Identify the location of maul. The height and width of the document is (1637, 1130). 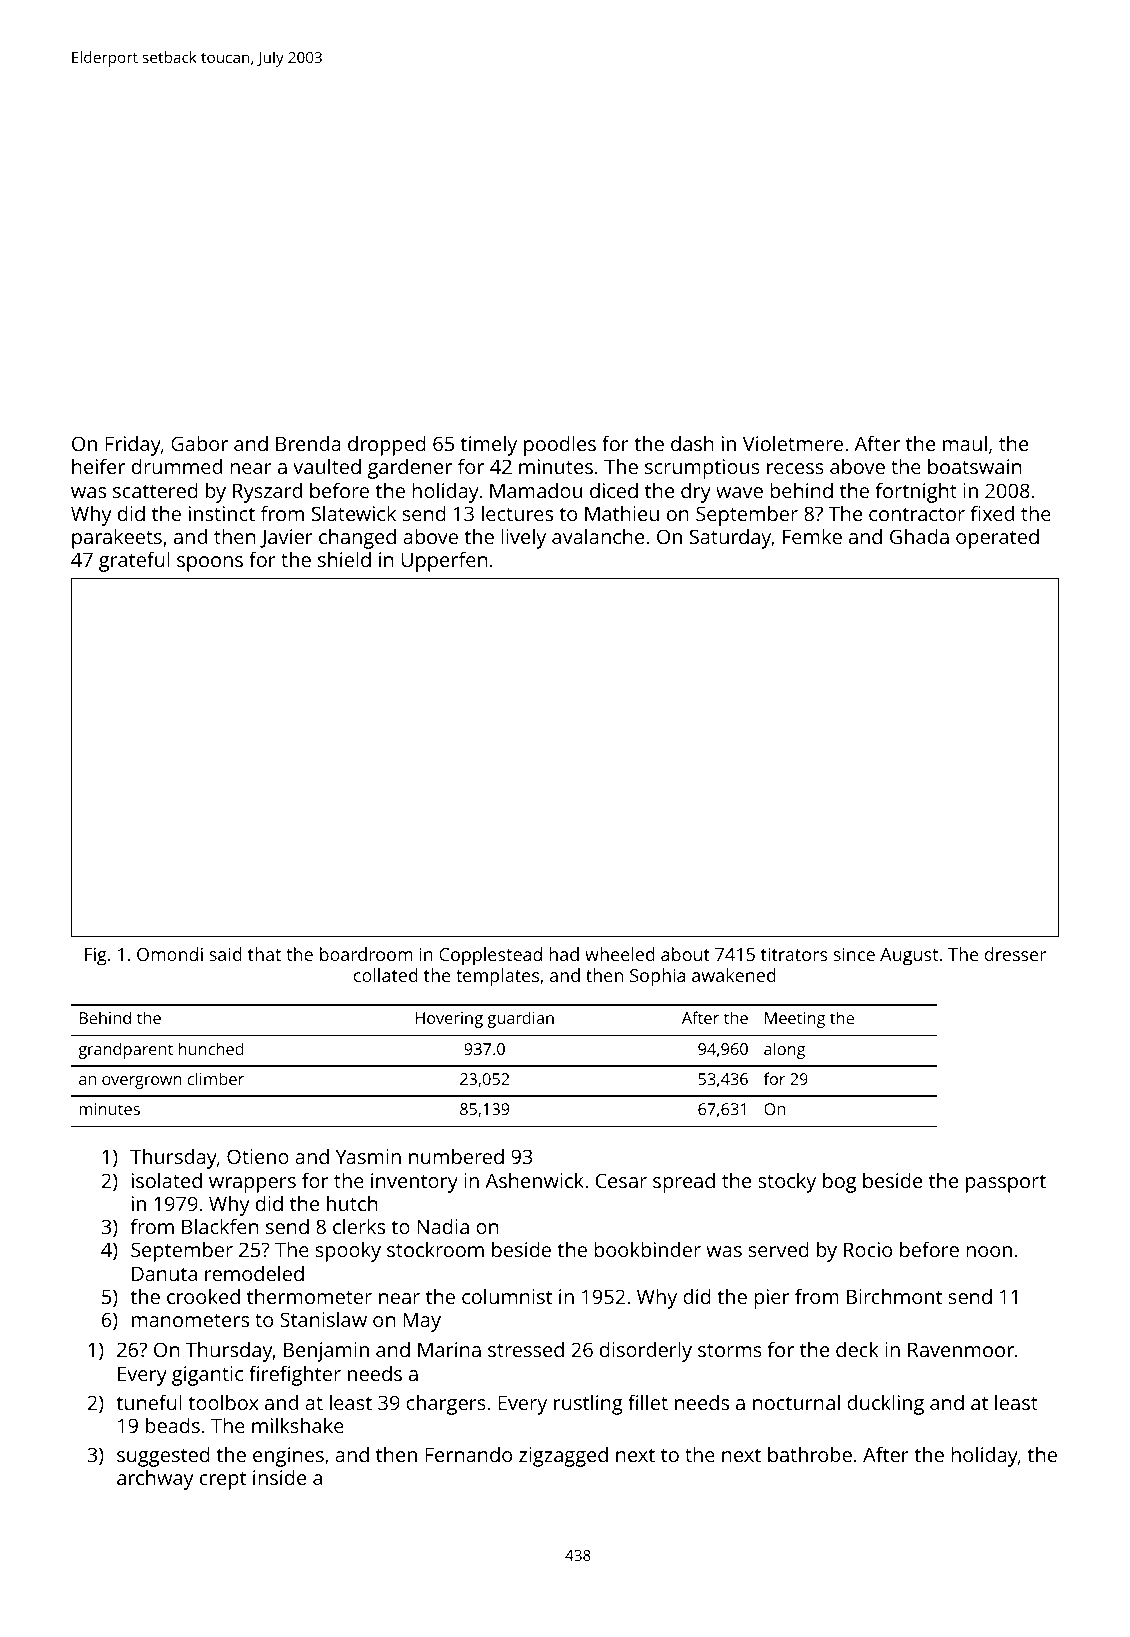
(965, 443).
